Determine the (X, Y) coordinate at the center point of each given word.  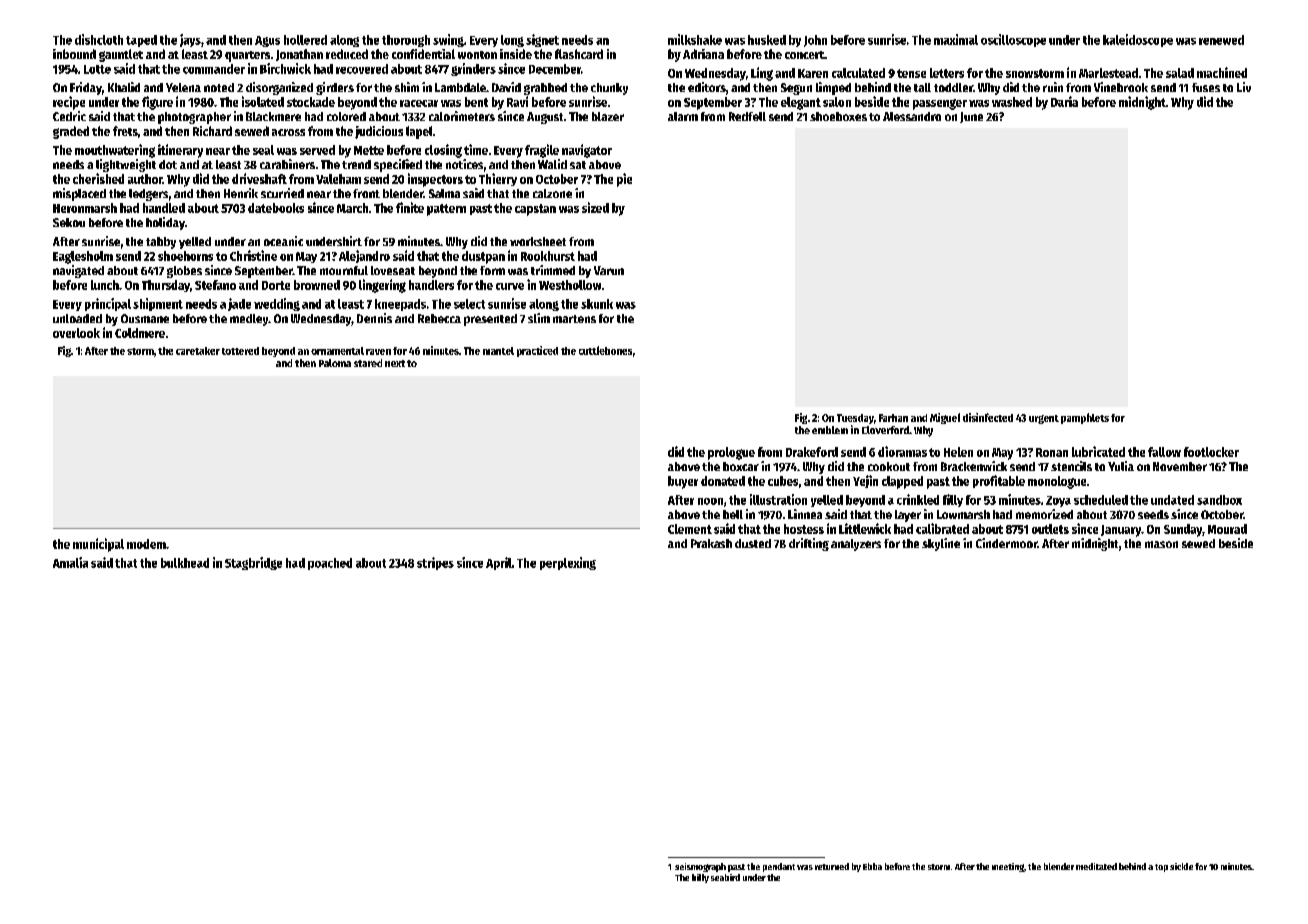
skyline (941, 544)
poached (330, 564)
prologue (731, 453)
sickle (1181, 866)
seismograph (700, 867)
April (499, 563)
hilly (700, 878)
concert (804, 55)
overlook (76, 333)
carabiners (287, 164)
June (971, 117)
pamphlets (1085, 418)
